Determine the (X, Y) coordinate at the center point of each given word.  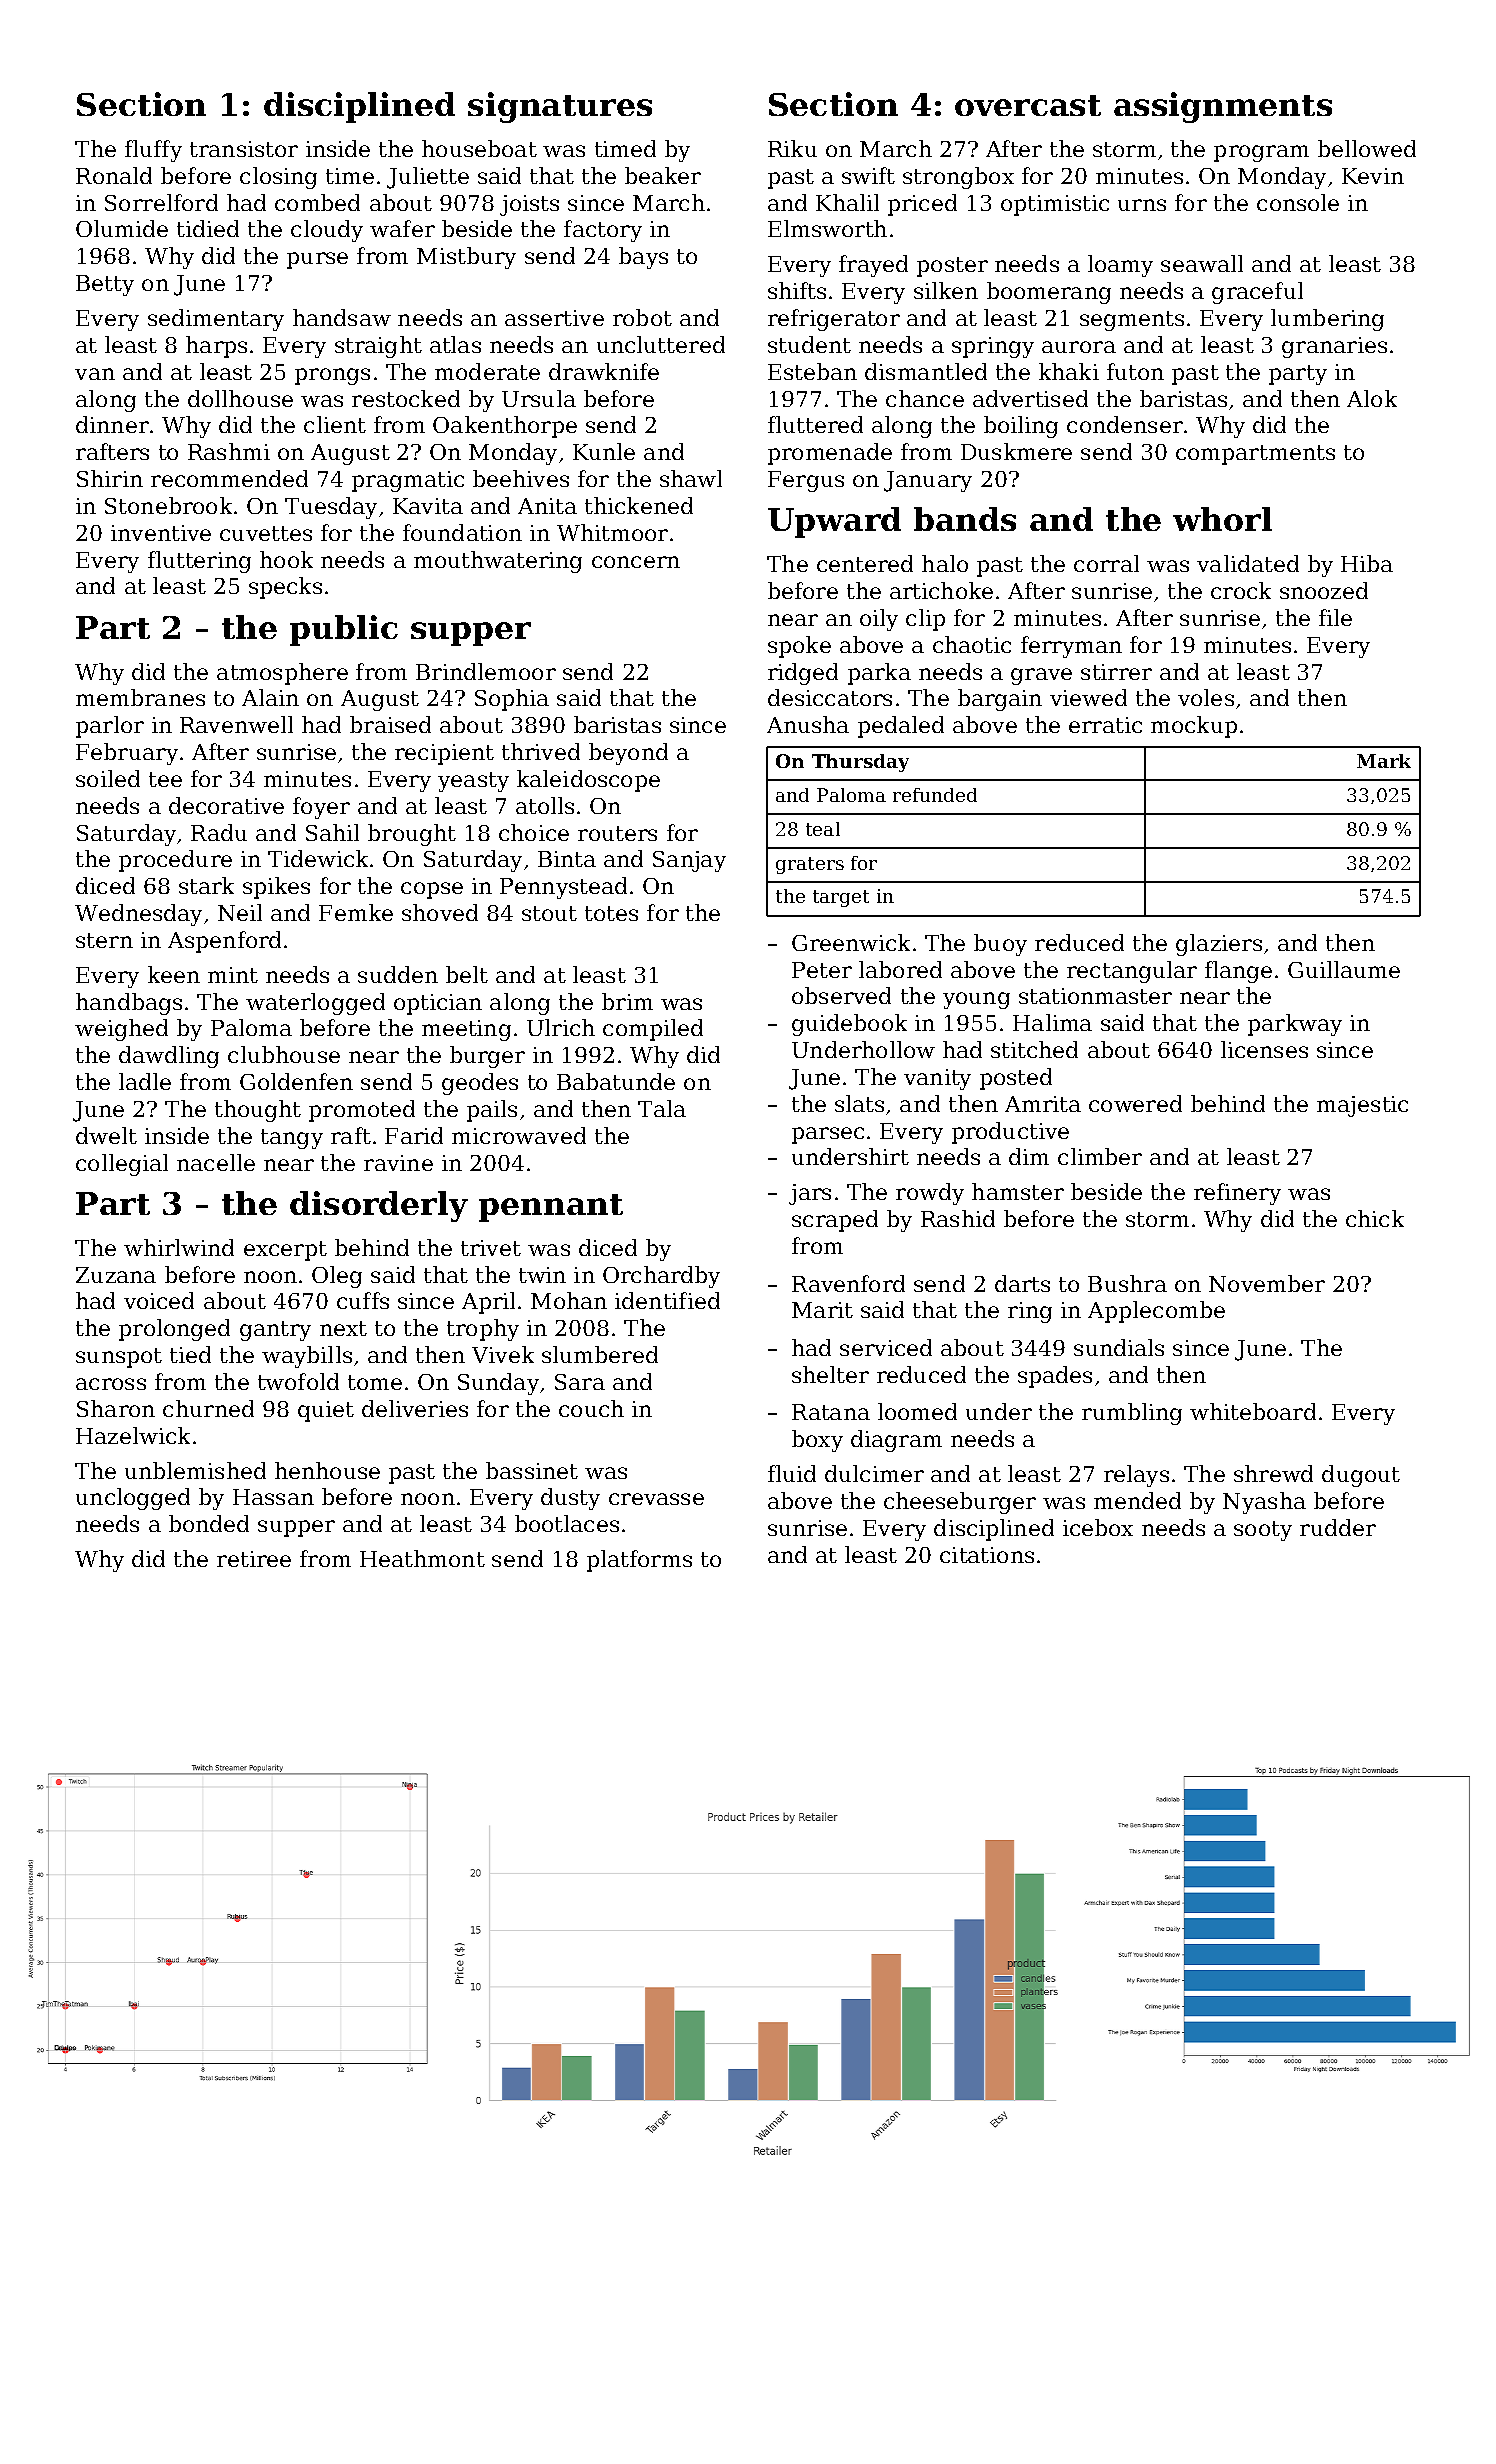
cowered (1135, 1103)
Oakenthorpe (505, 427)
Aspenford (224, 942)
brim (627, 1001)
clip (925, 620)
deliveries (415, 1408)
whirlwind (179, 1247)
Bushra (1127, 1283)
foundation (462, 532)
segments (1132, 321)
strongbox (958, 178)
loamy (1120, 266)
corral (1106, 563)
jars (810, 1194)
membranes (140, 697)
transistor (244, 149)
